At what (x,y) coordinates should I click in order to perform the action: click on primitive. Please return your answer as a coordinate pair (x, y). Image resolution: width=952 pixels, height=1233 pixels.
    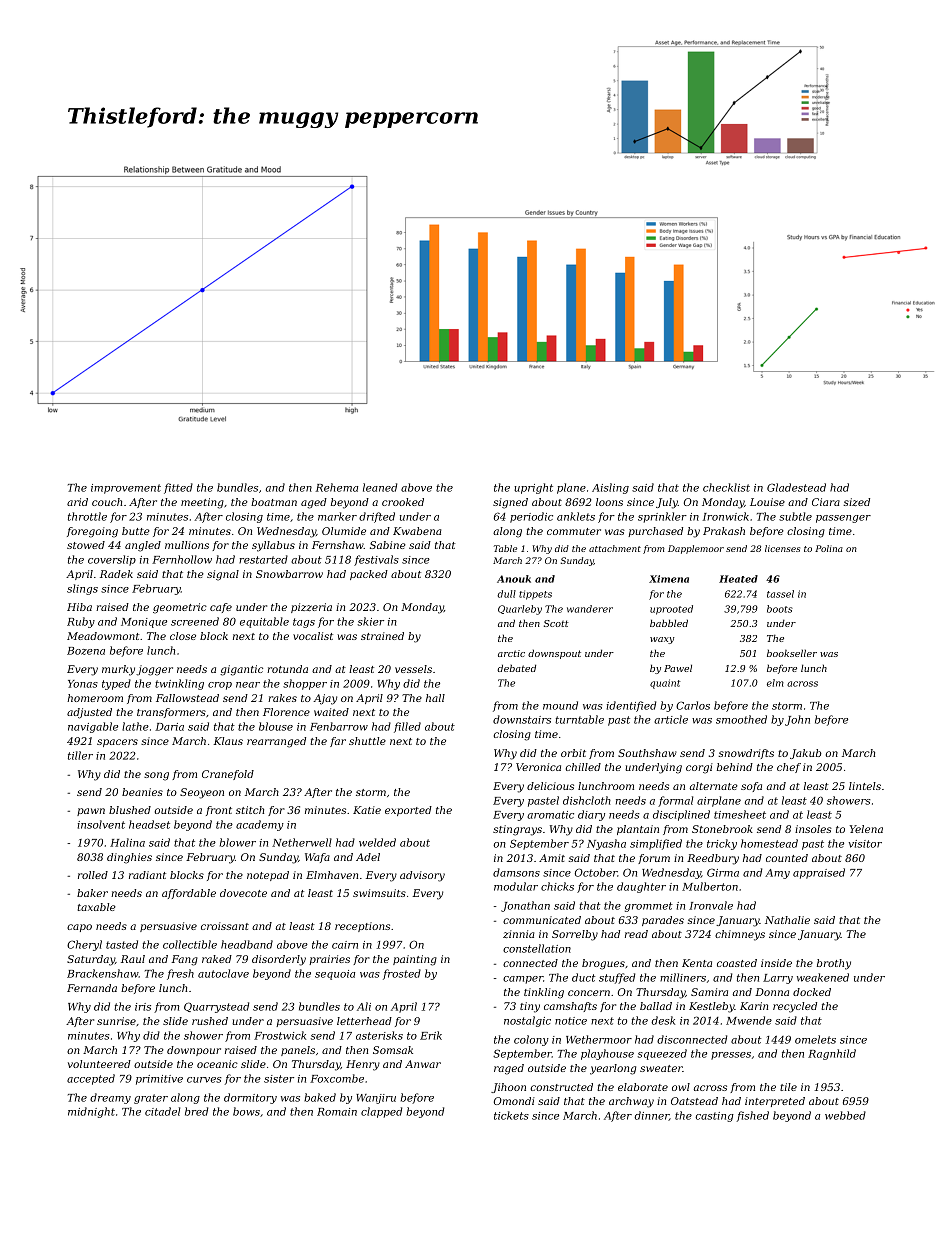
    Looking at the image, I should click on (159, 1080).
